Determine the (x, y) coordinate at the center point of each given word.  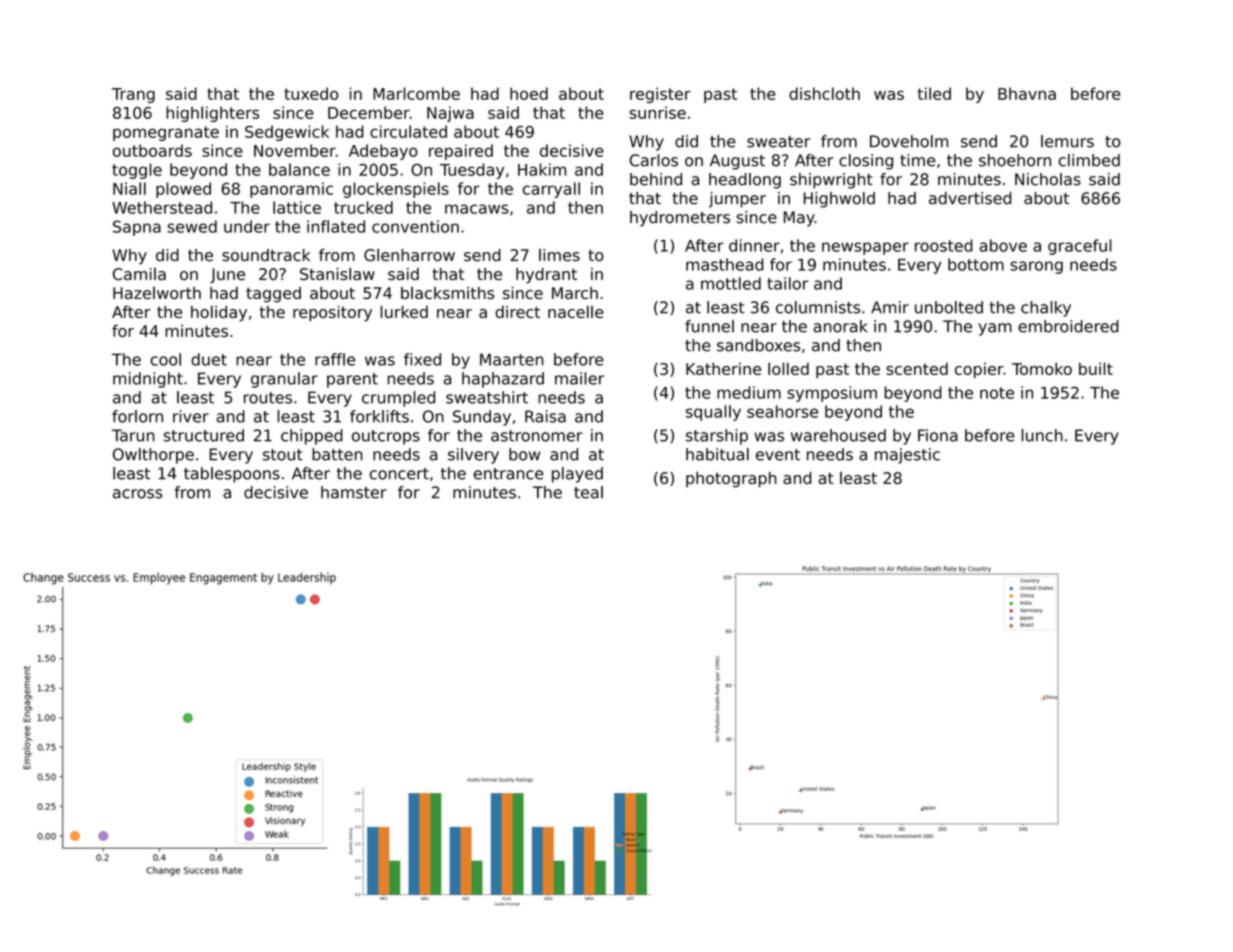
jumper (737, 200)
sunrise (657, 112)
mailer (579, 378)
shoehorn (1015, 160)
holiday (219, 313)
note (997, 393)
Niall (129, 188)
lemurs (1067, 141)
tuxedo (311, 93)
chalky (1046, 309)
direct (517, 312)
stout (283, 455)
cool (165, 359)
